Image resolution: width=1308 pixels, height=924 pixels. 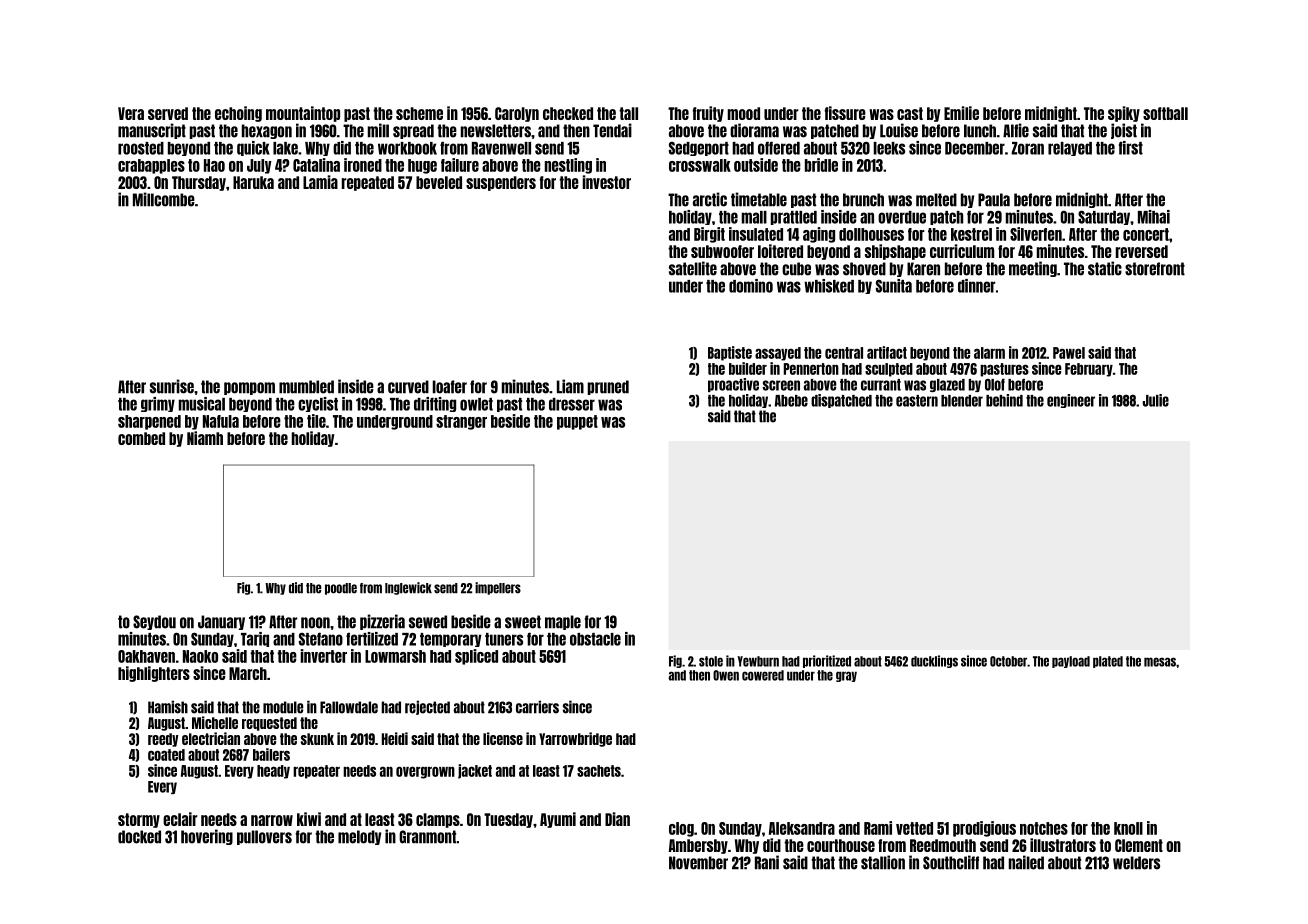 I want to click on behind, so click(x=1004, y=400).
